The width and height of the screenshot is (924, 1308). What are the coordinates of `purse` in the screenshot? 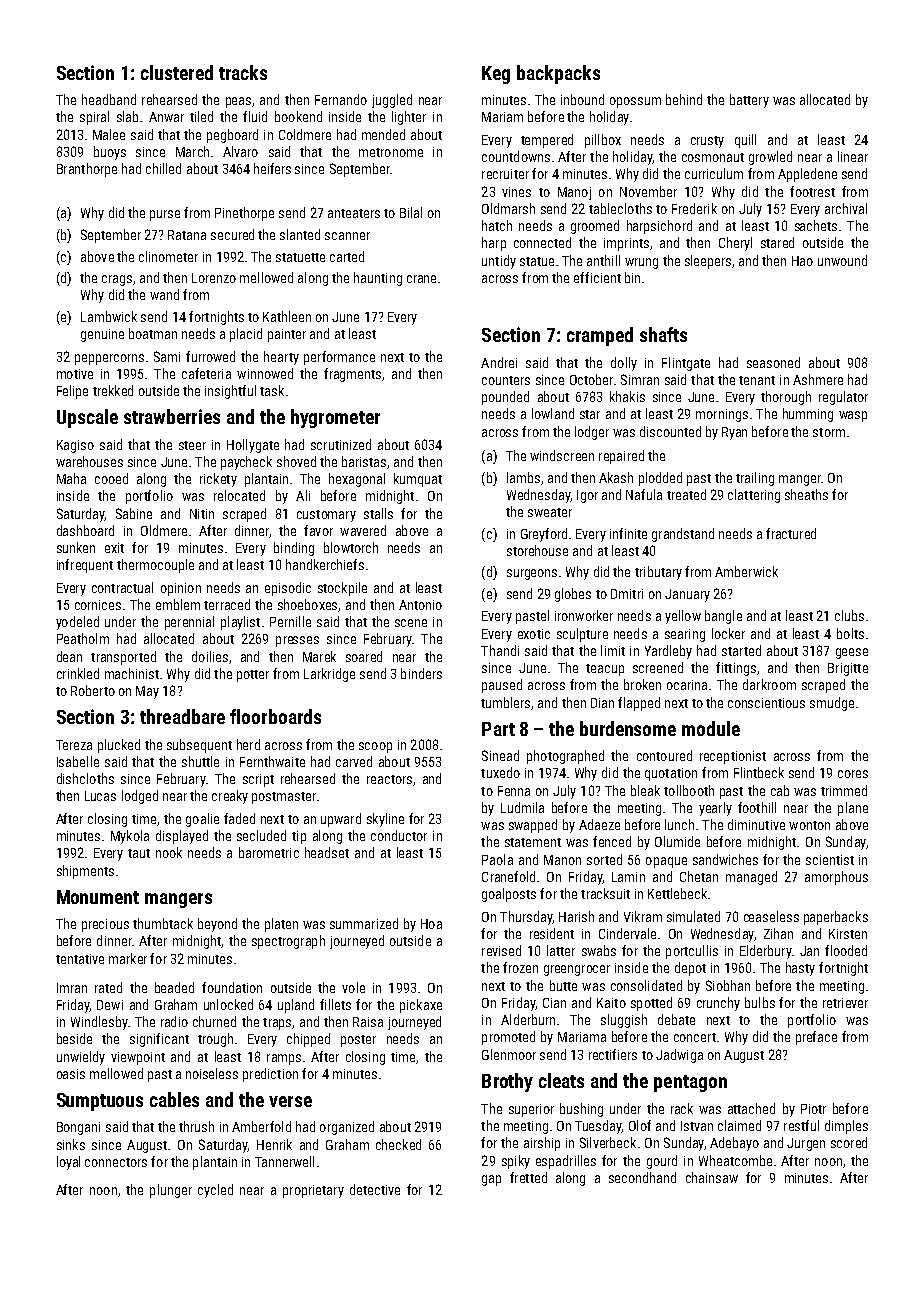 It's located at (165, 215).
